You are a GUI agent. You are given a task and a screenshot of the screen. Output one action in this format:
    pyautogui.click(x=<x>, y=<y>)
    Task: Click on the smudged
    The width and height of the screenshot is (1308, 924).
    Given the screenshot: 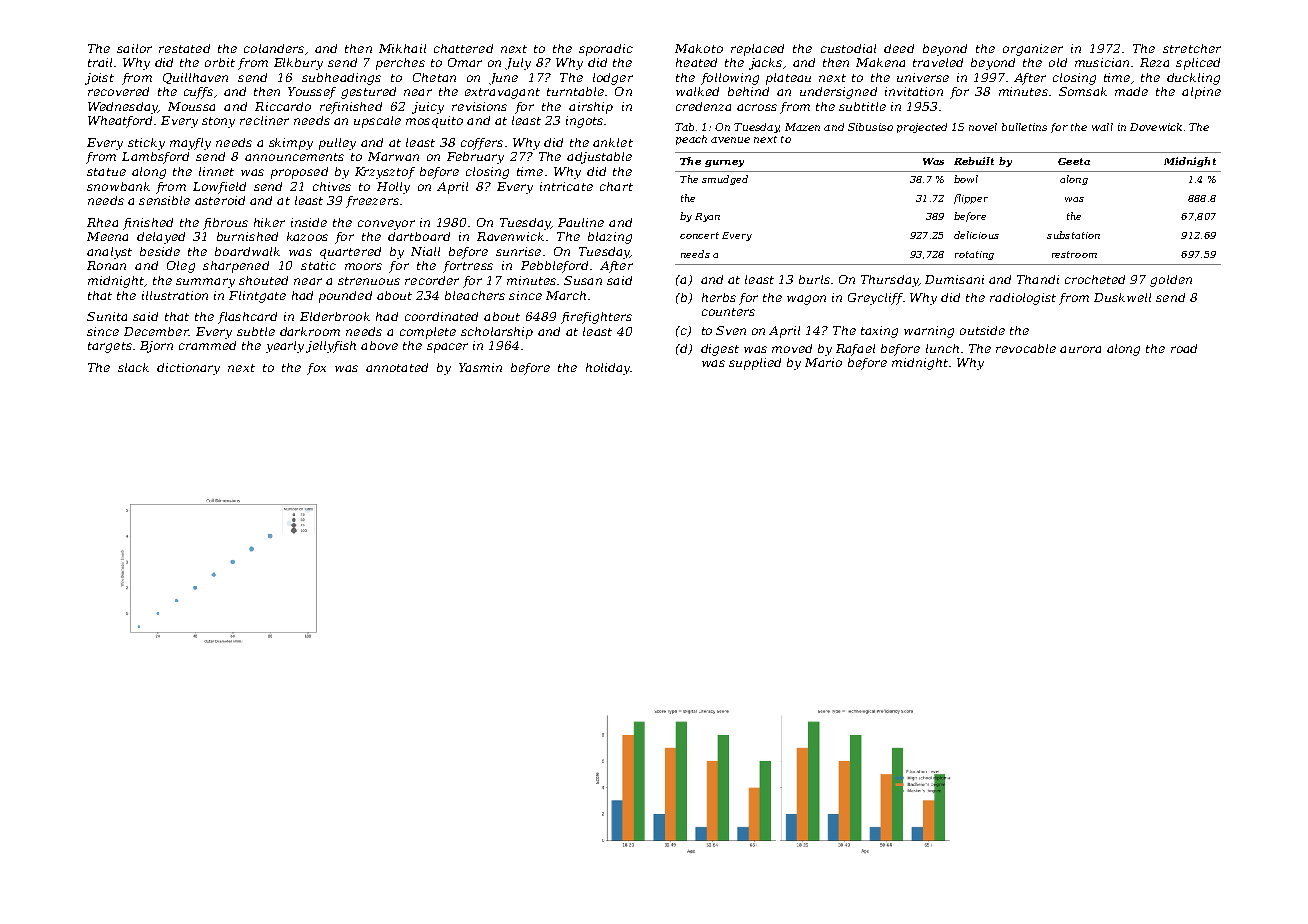 What is the action you would take?
    pyautogui.click(x=725, y=180)
